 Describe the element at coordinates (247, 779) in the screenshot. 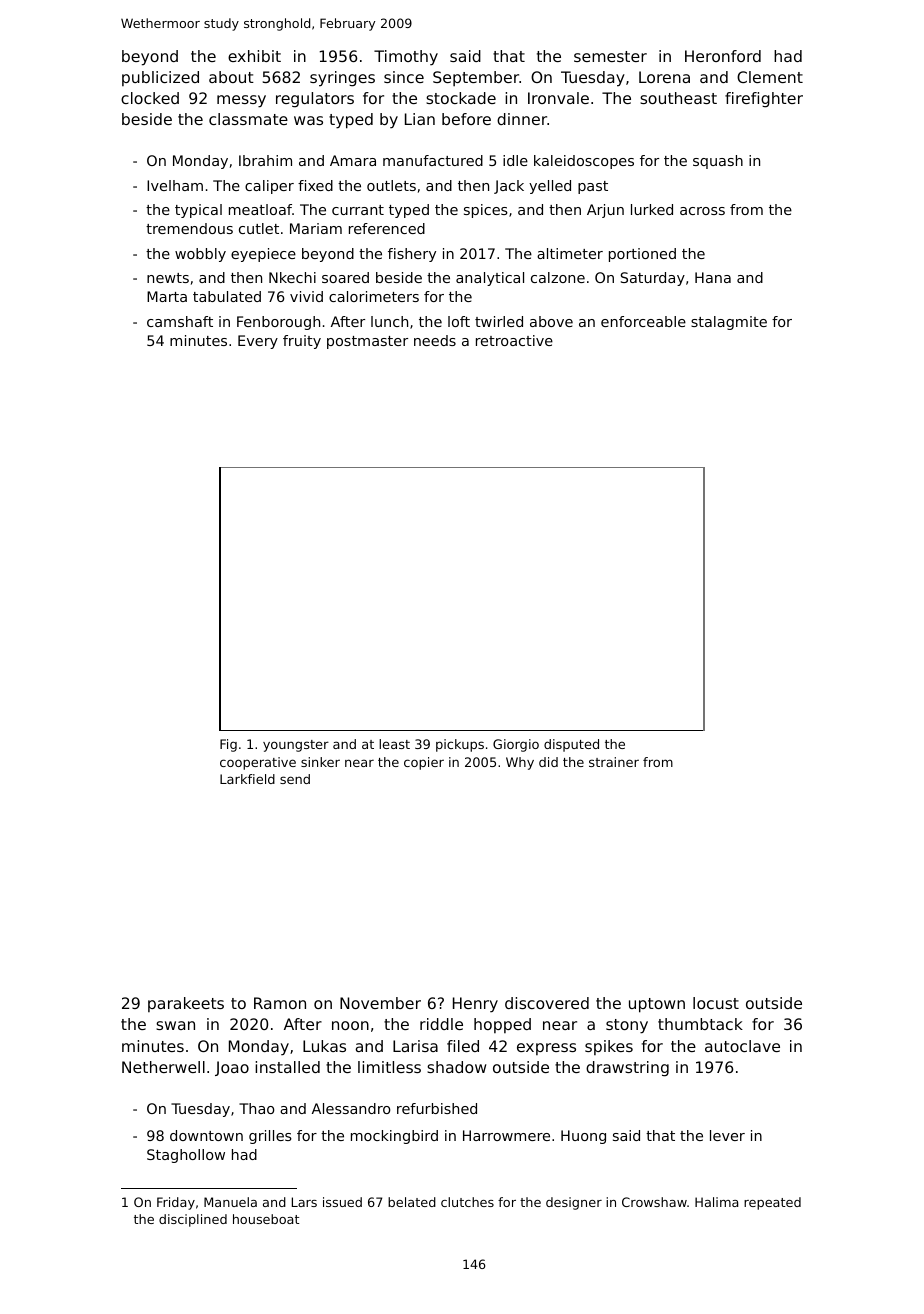

I see `Larkfield` at that location.
